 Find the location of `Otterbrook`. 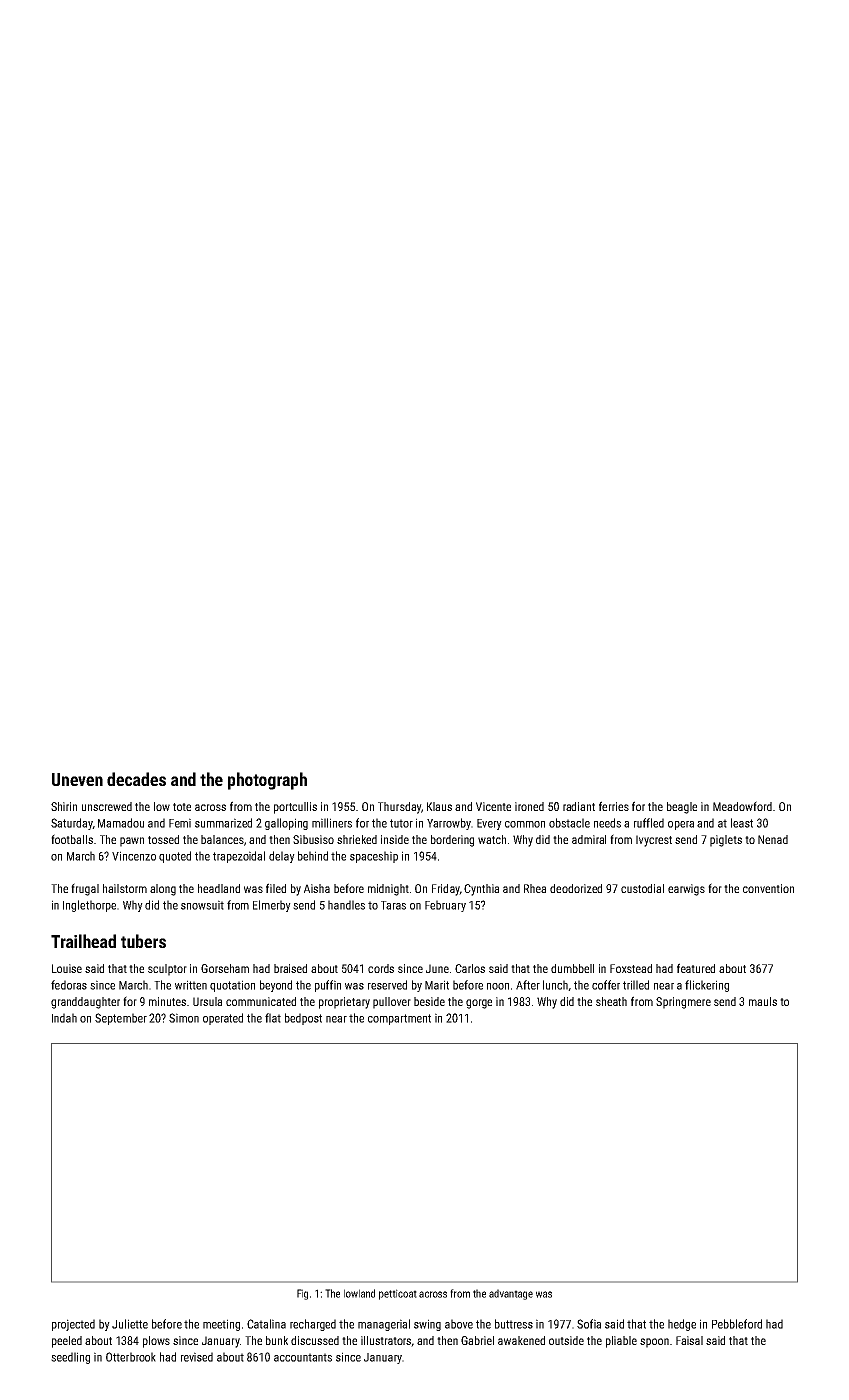

Otterbrook is located at coordinates (131, 1357).
